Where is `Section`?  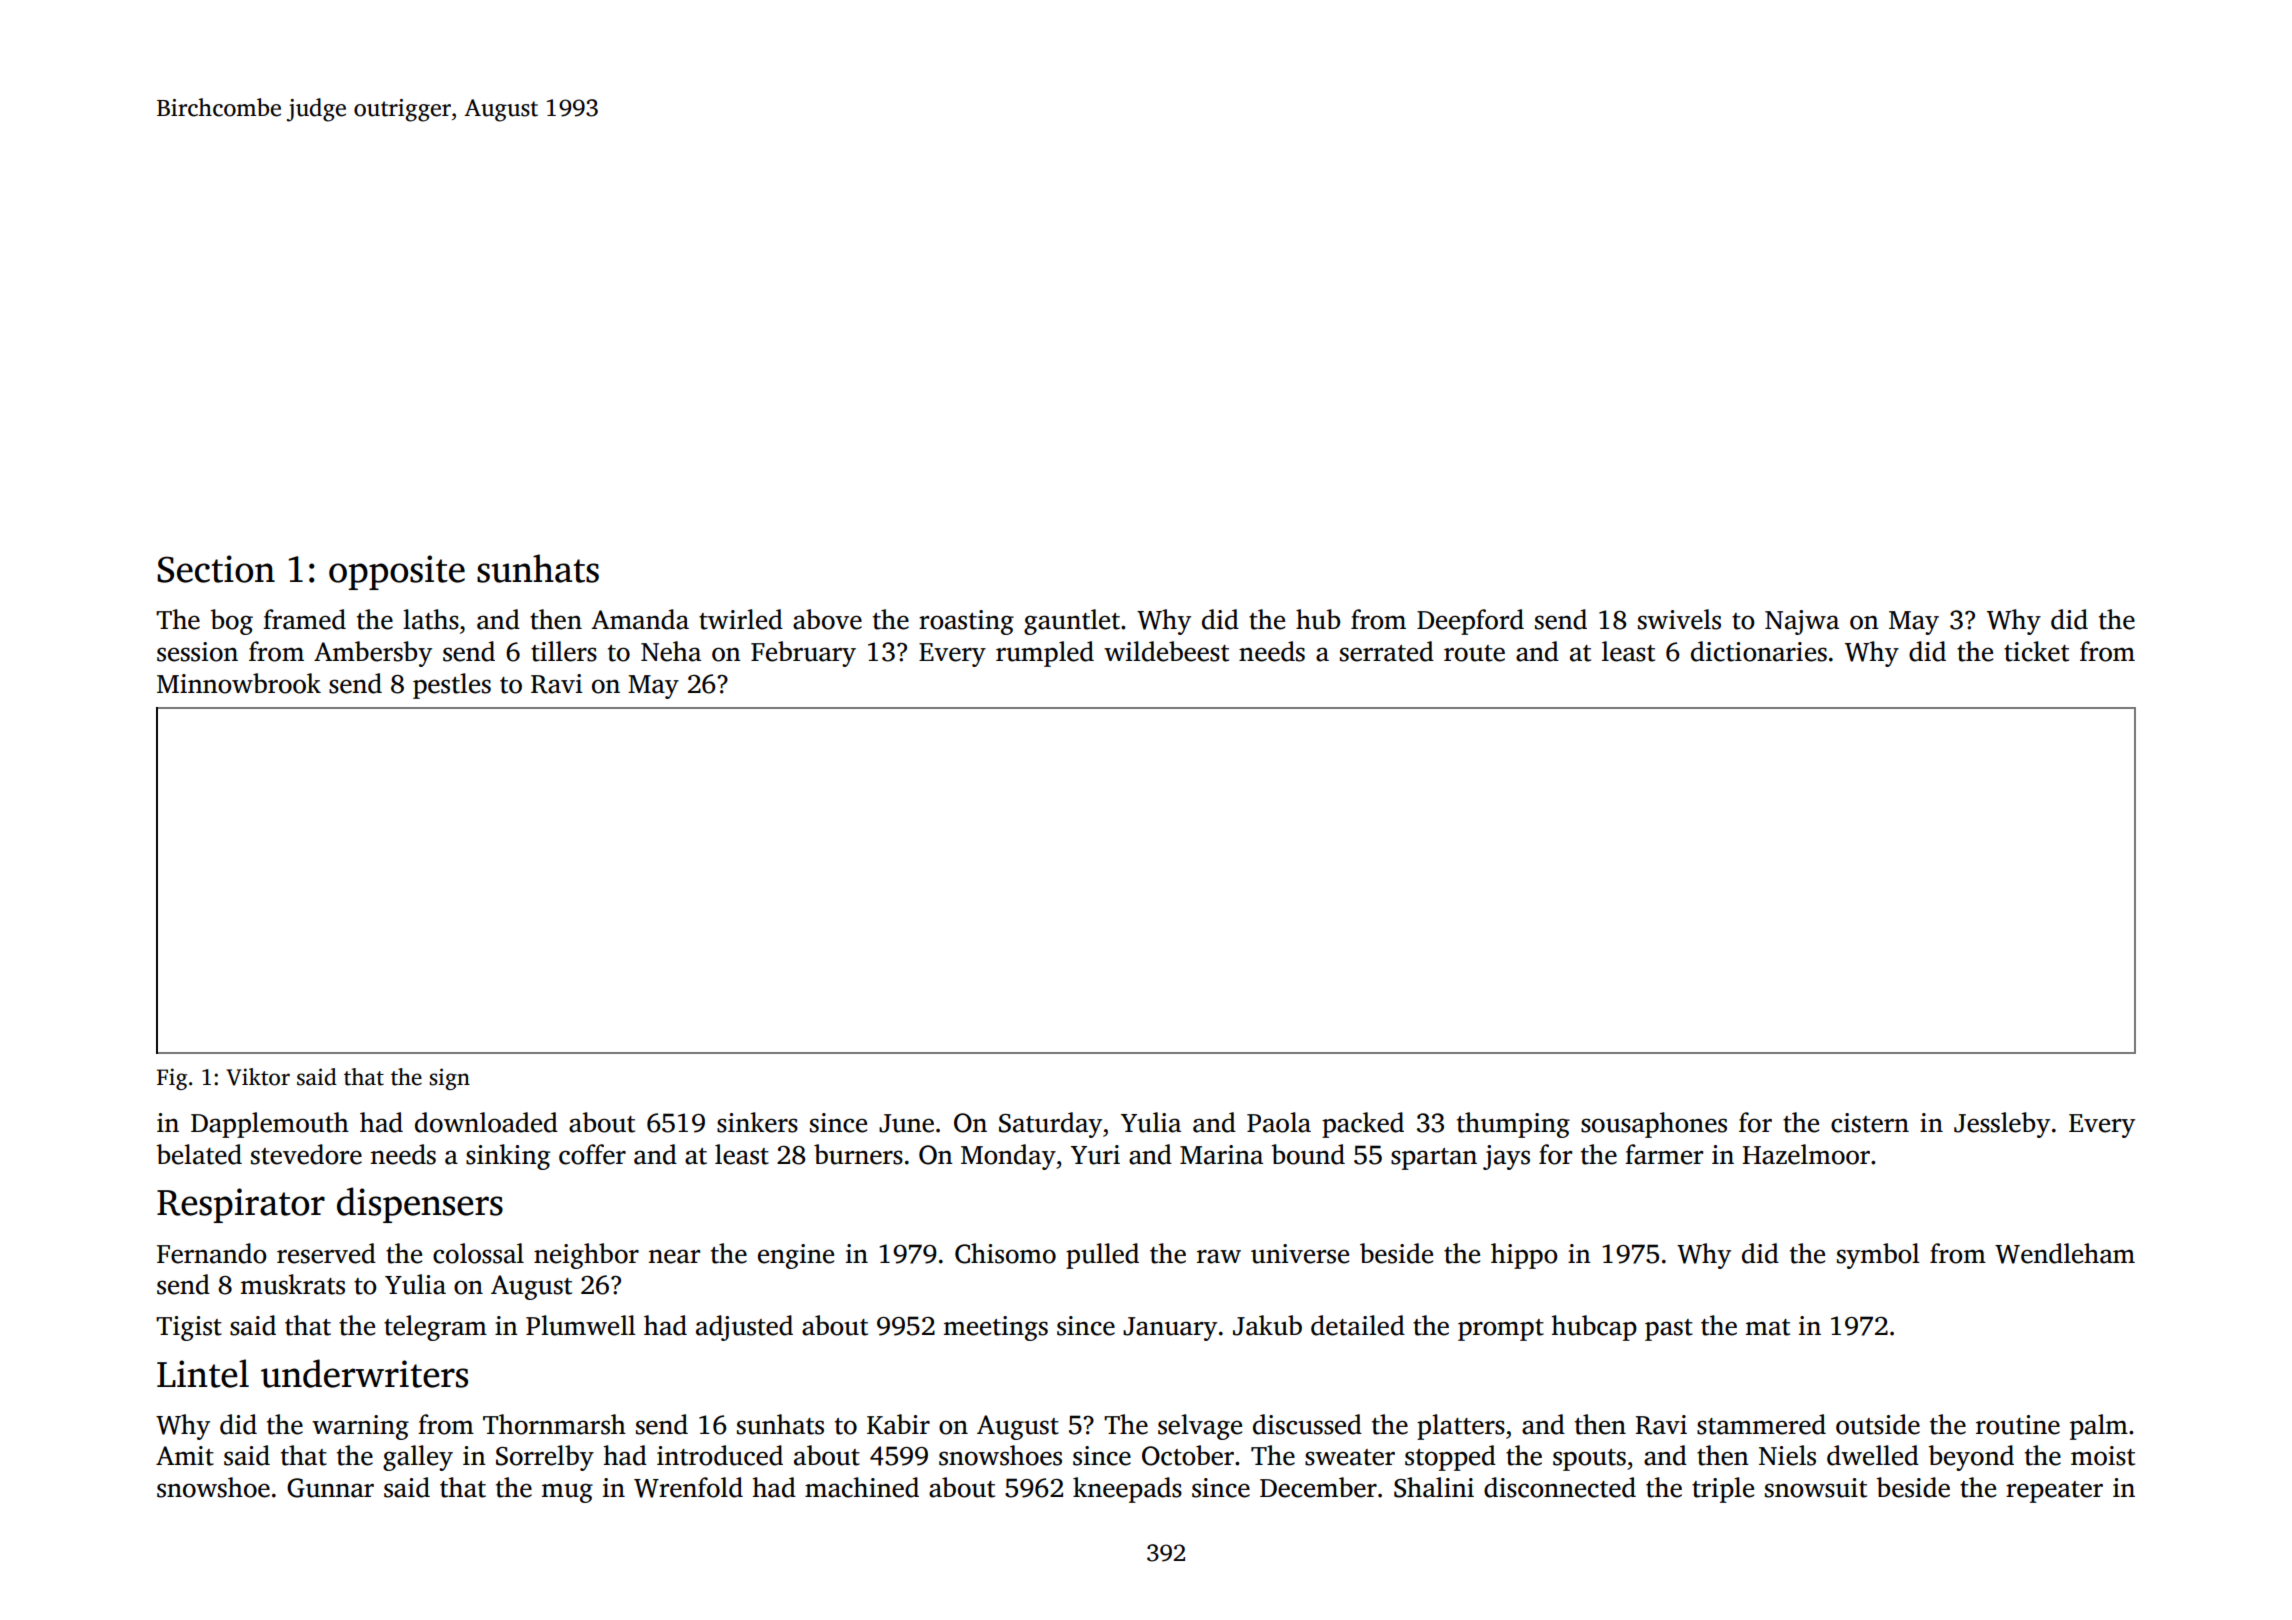
Section is located at coordinates (216, 569).
